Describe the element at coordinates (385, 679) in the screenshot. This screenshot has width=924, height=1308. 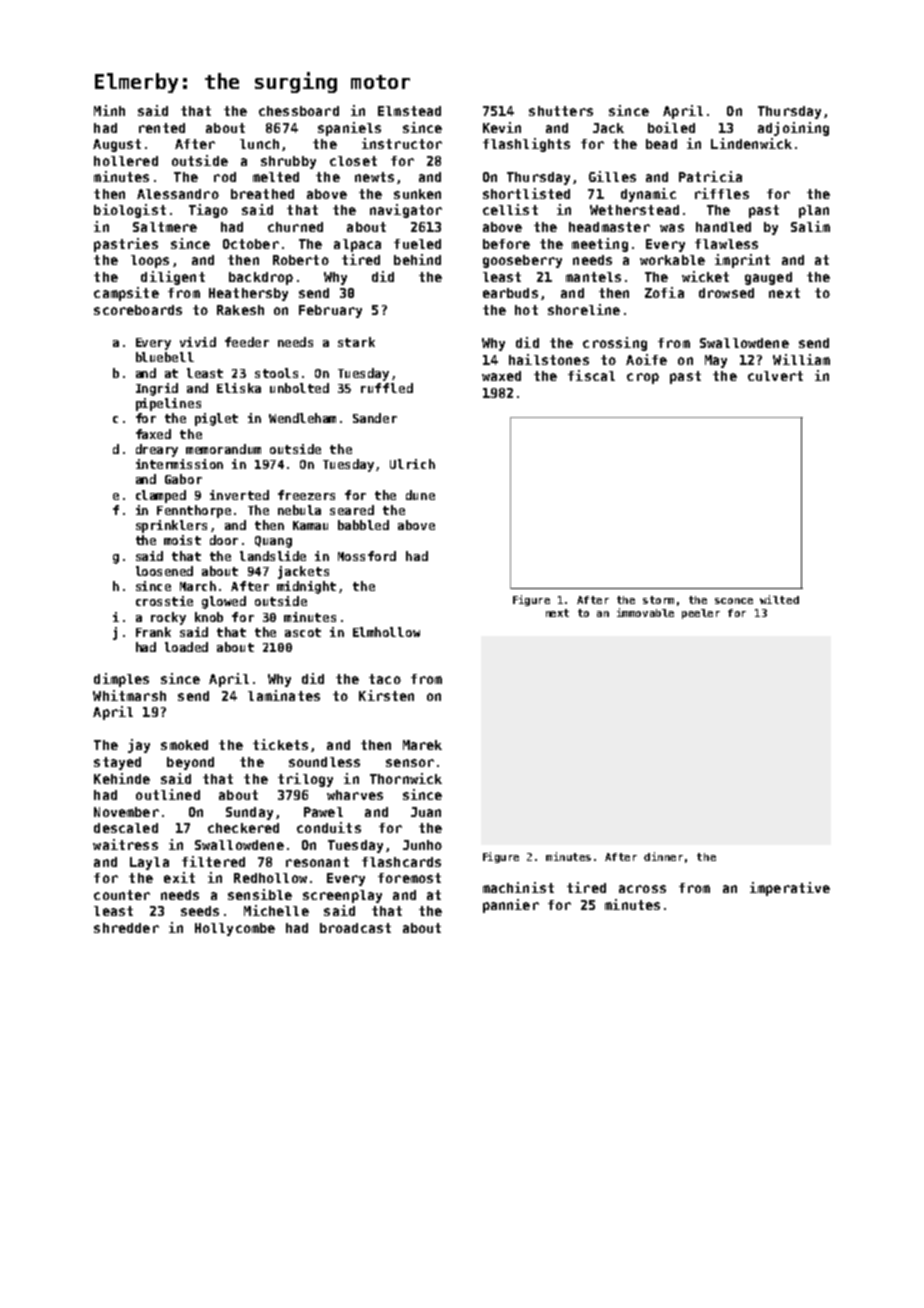
I see `taco` at that location.
